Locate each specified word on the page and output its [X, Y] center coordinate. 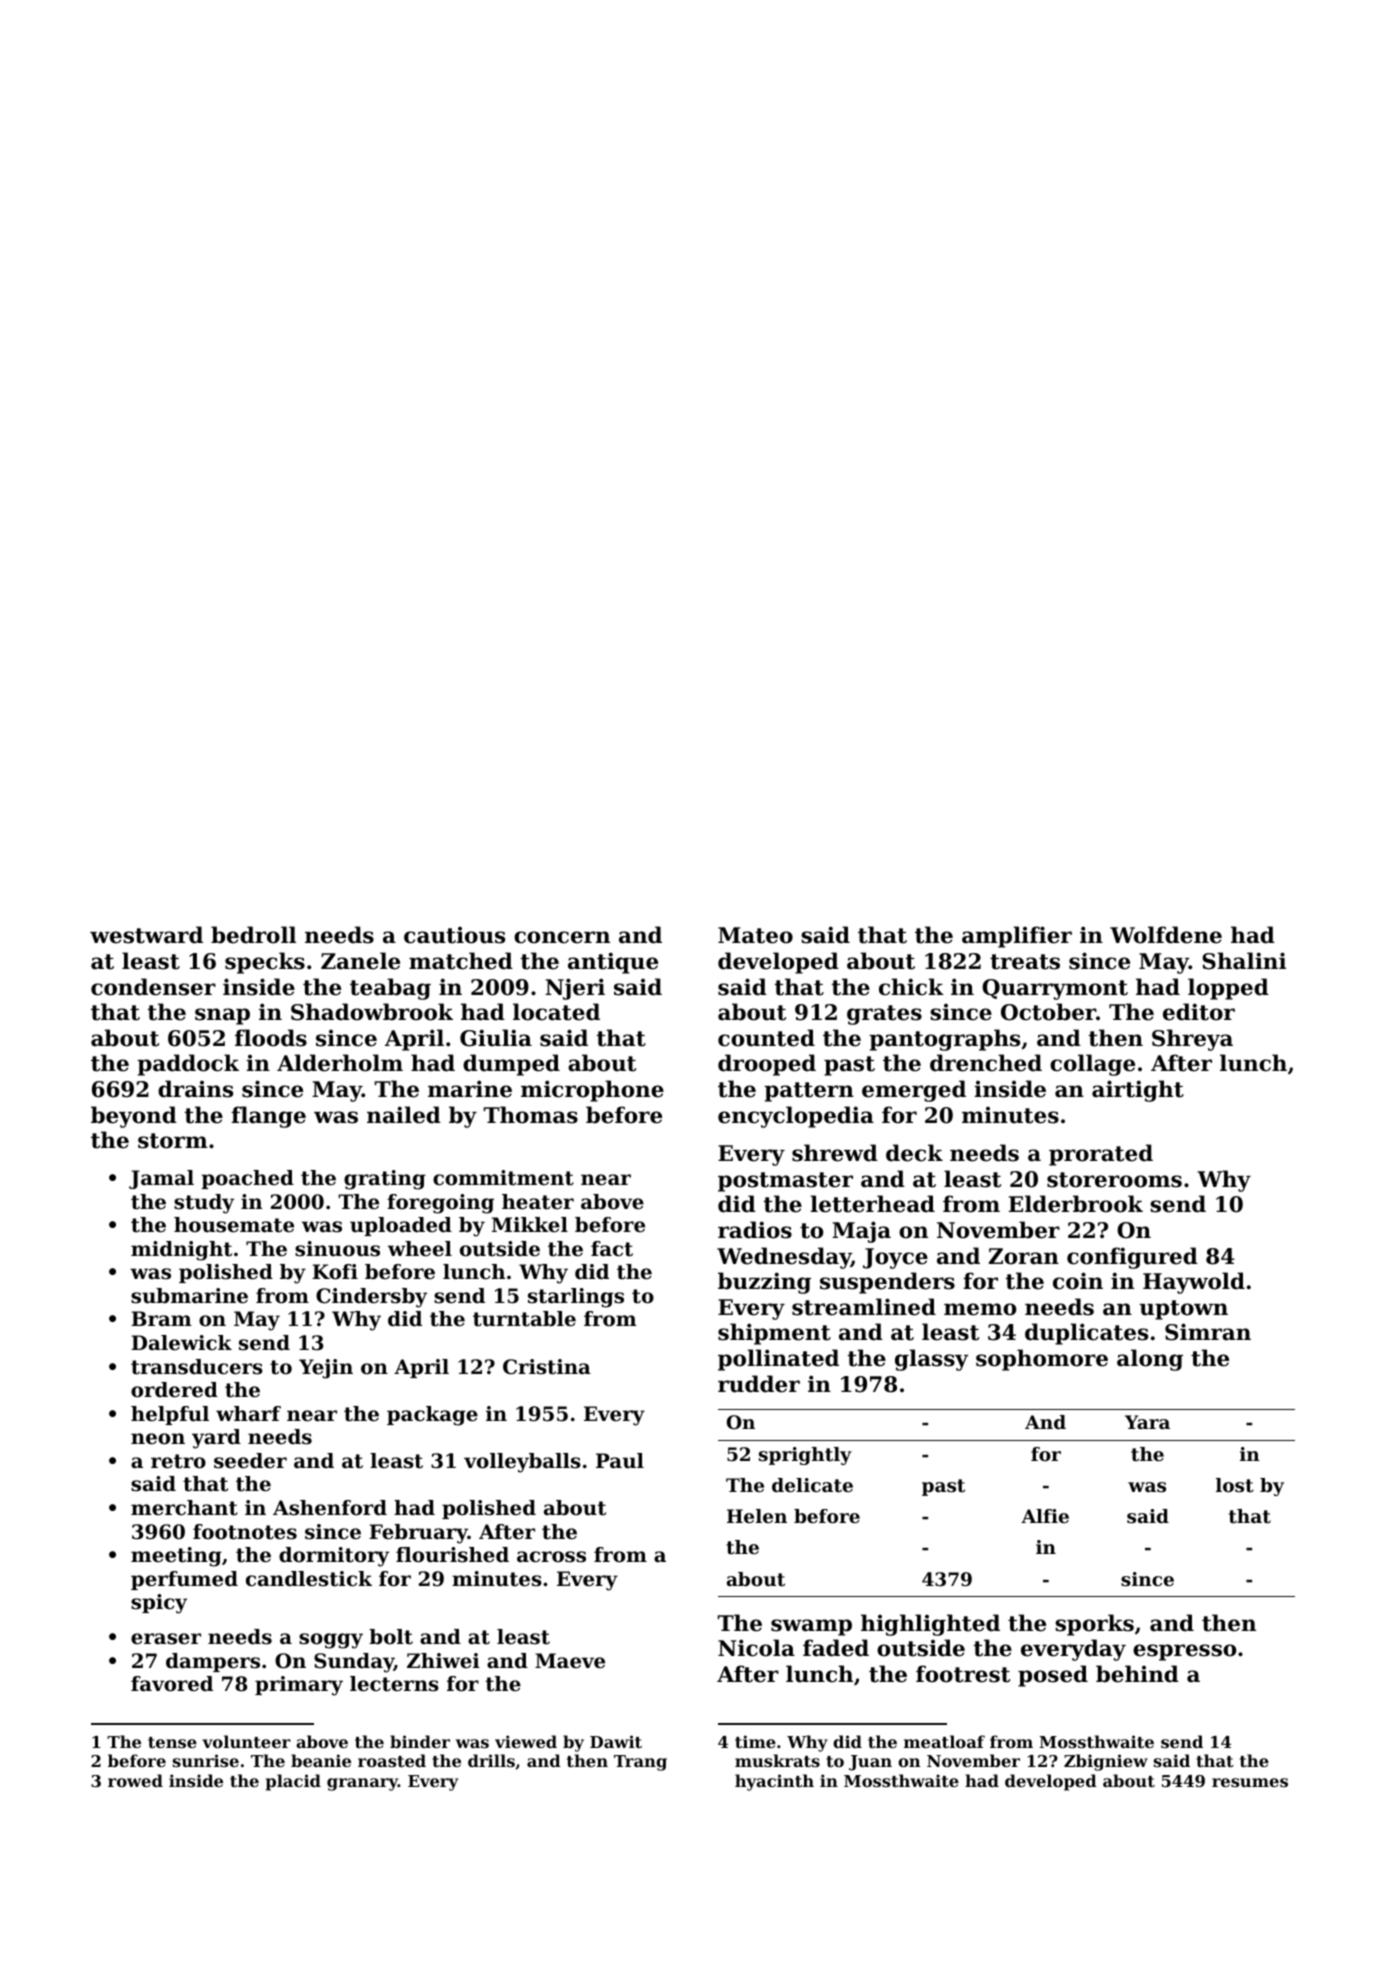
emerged [914, 1091]
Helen [757, 1516]
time [755, 1741]
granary [362, 1784]
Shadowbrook [372, 1012]
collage [1092, 1065]
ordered [174, 1390]
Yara [1147, 1422]
